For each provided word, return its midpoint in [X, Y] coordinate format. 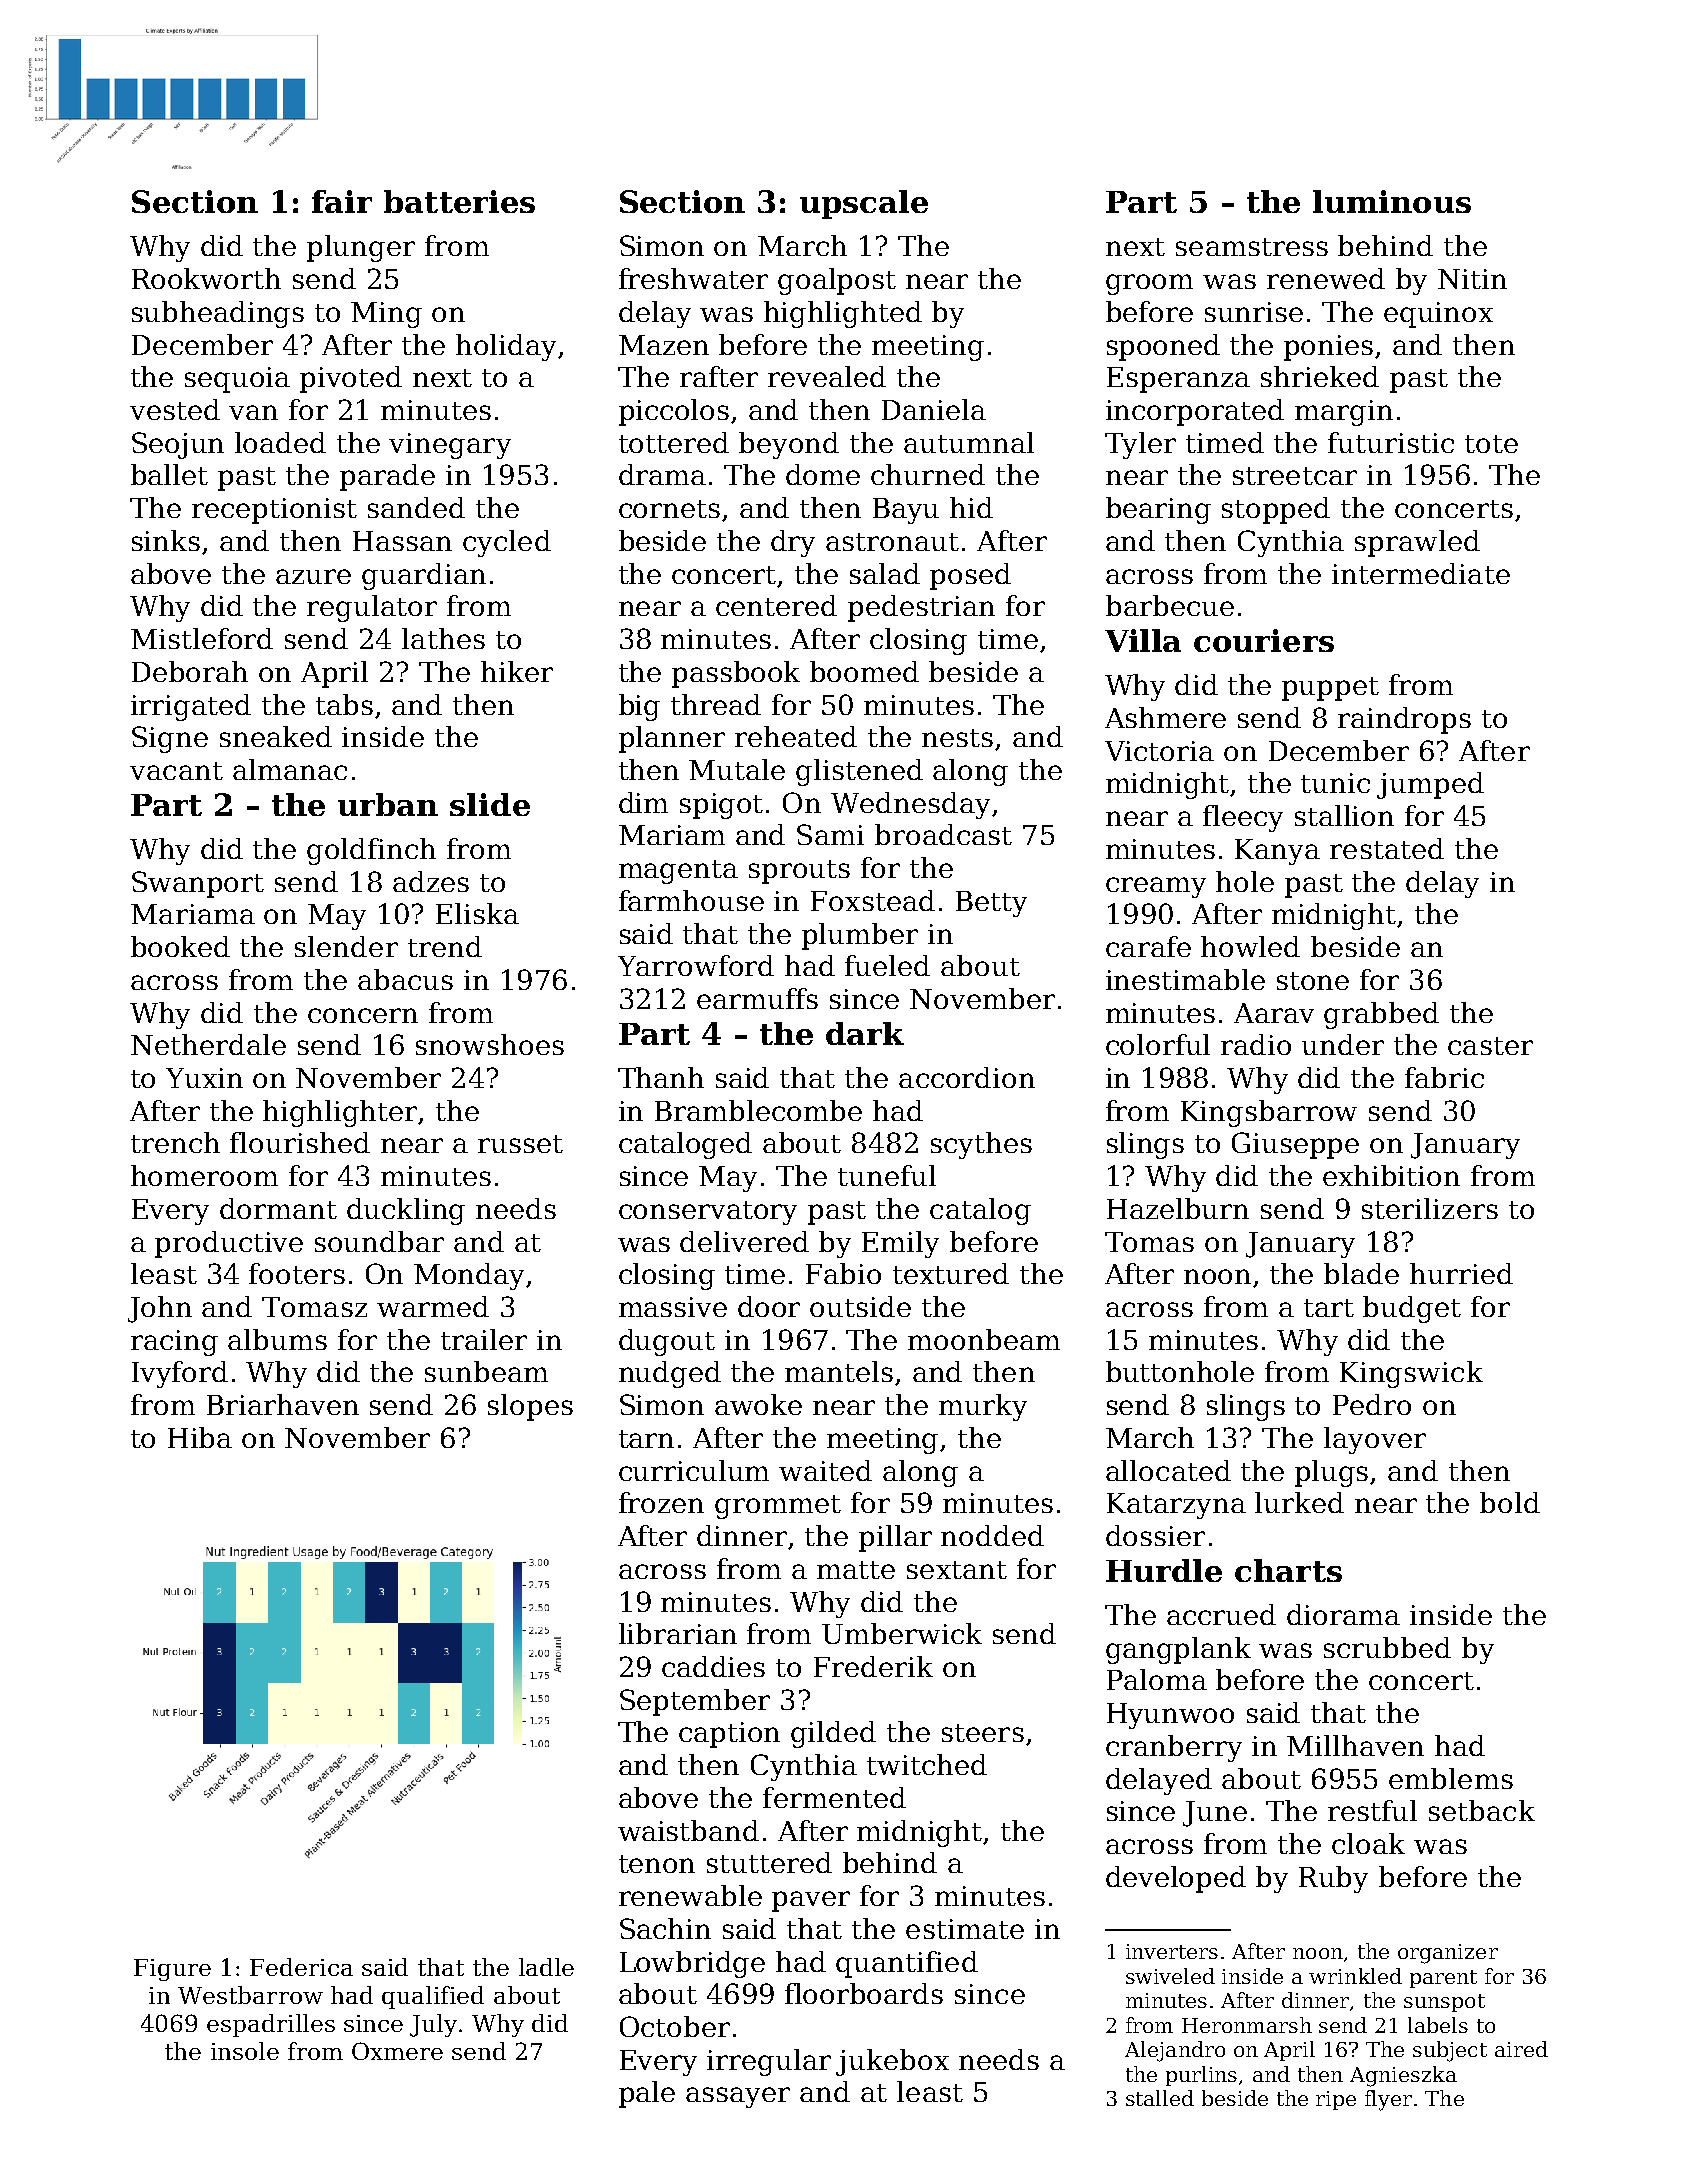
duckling [406, 1211]
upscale [864, 204]
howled [1250, 946]
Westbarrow [250, 1995]
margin [1344, 413]
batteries [459, 201]
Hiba [200, 1437]
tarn [646, 1439]
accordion [967, 1077]
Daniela [934, 409]
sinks [166, 540]
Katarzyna [1176, 1506]
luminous [1392, 201]
